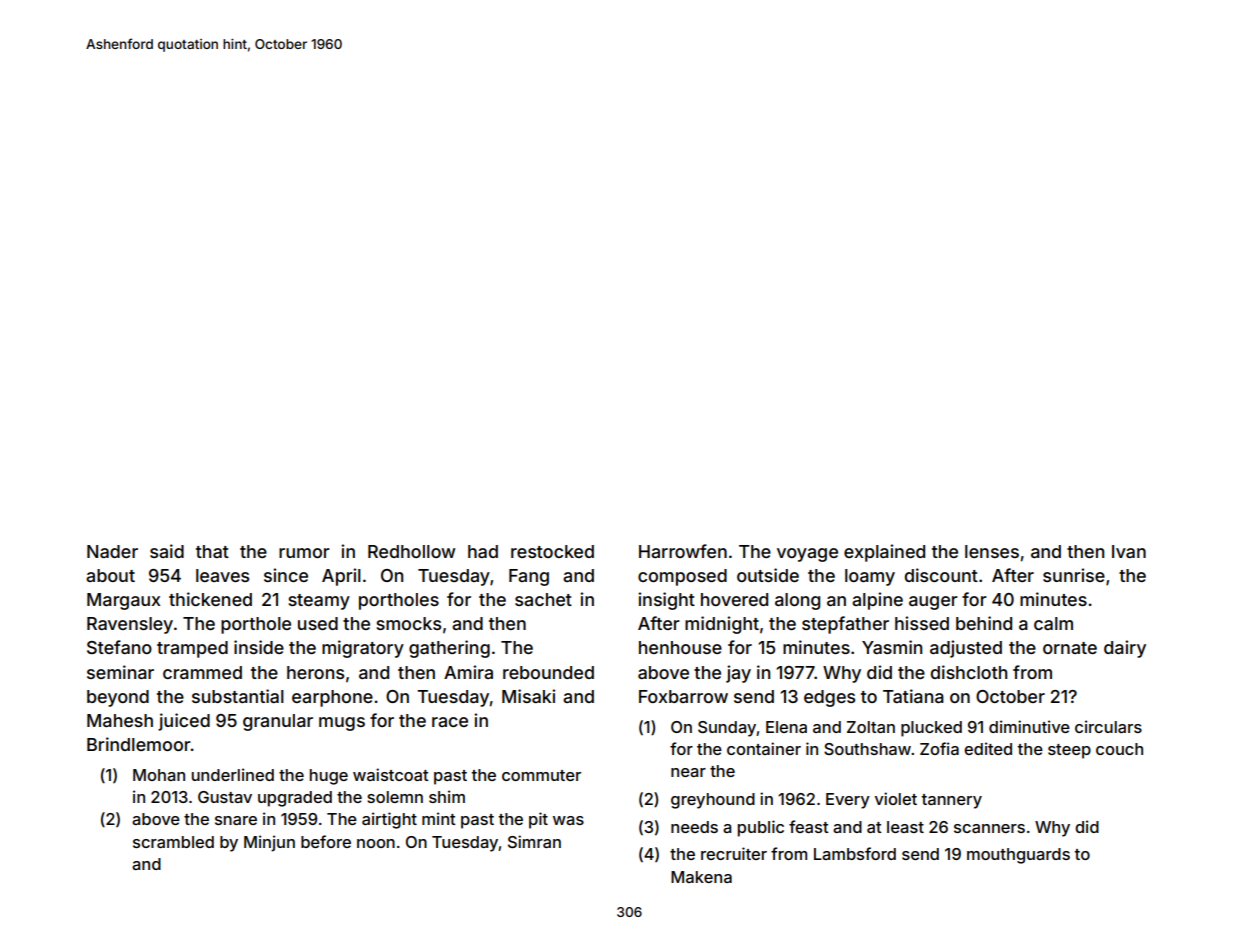 This page has width=1233, height=952. I want to click on huge, so click(329, 777).
